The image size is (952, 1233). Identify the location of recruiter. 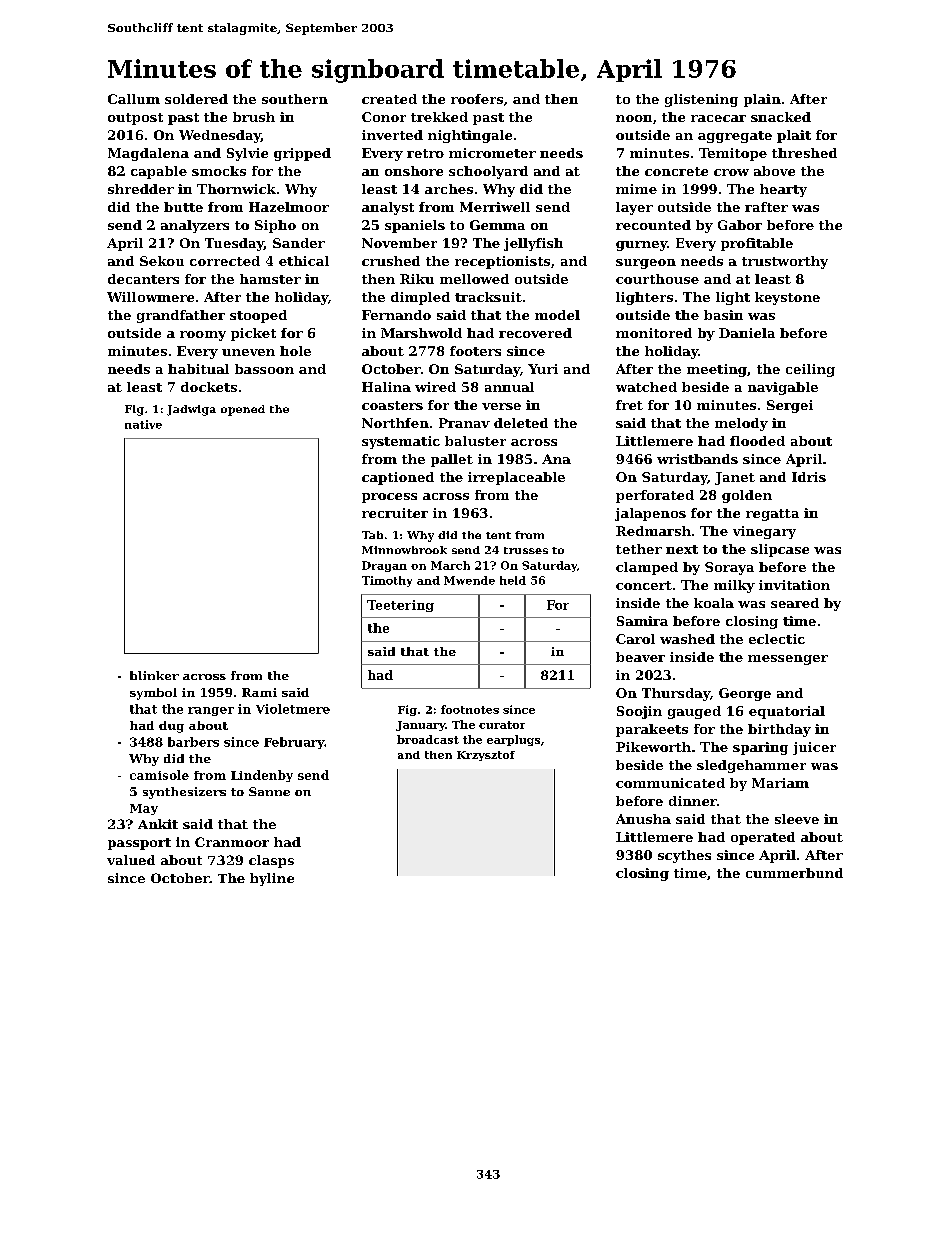
(395, 513).
